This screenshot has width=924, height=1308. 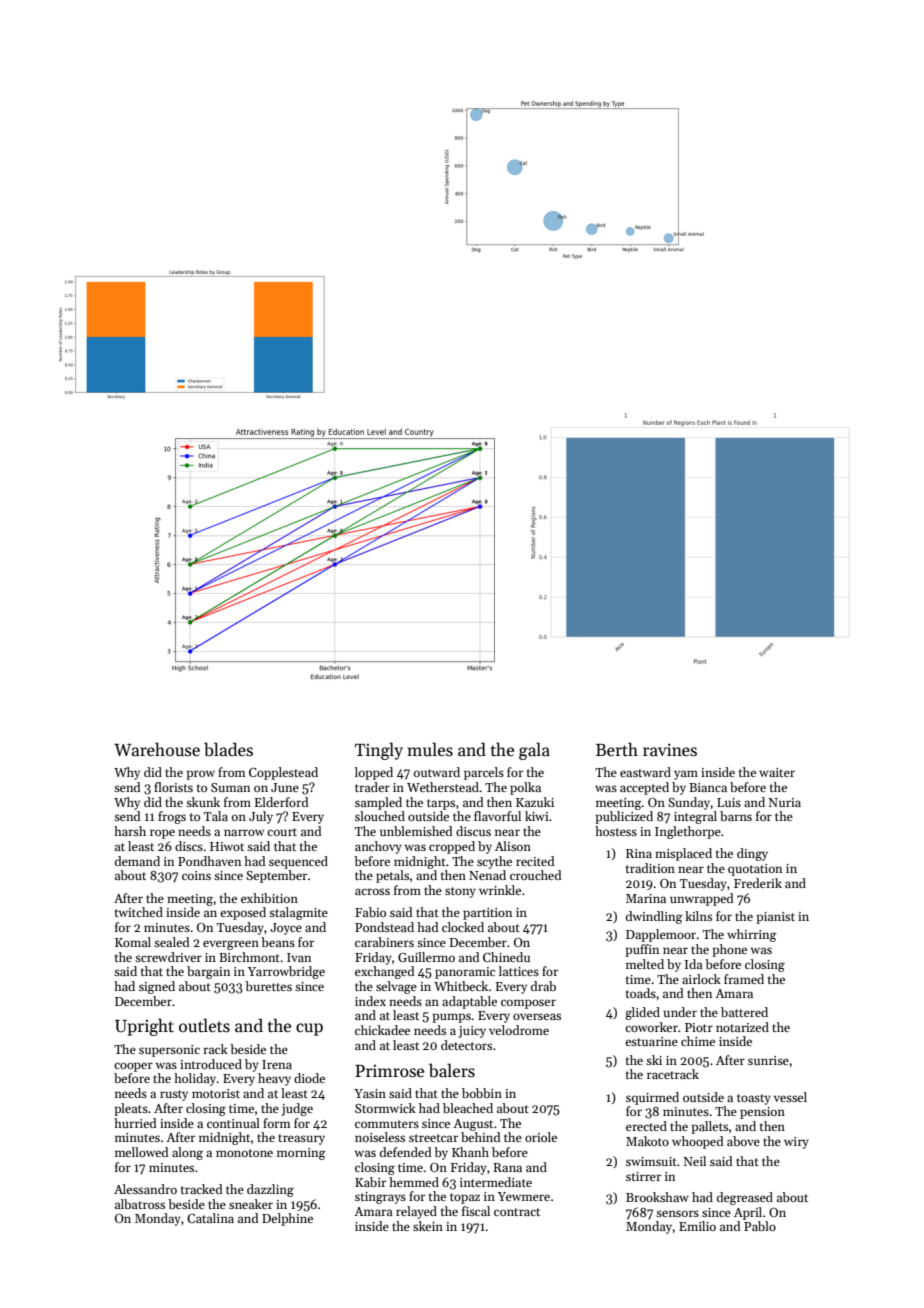 What do you see at coordinates (210, 1218) in the screenshot?
I see `Catalina` at bounding box center [210, 1218].
